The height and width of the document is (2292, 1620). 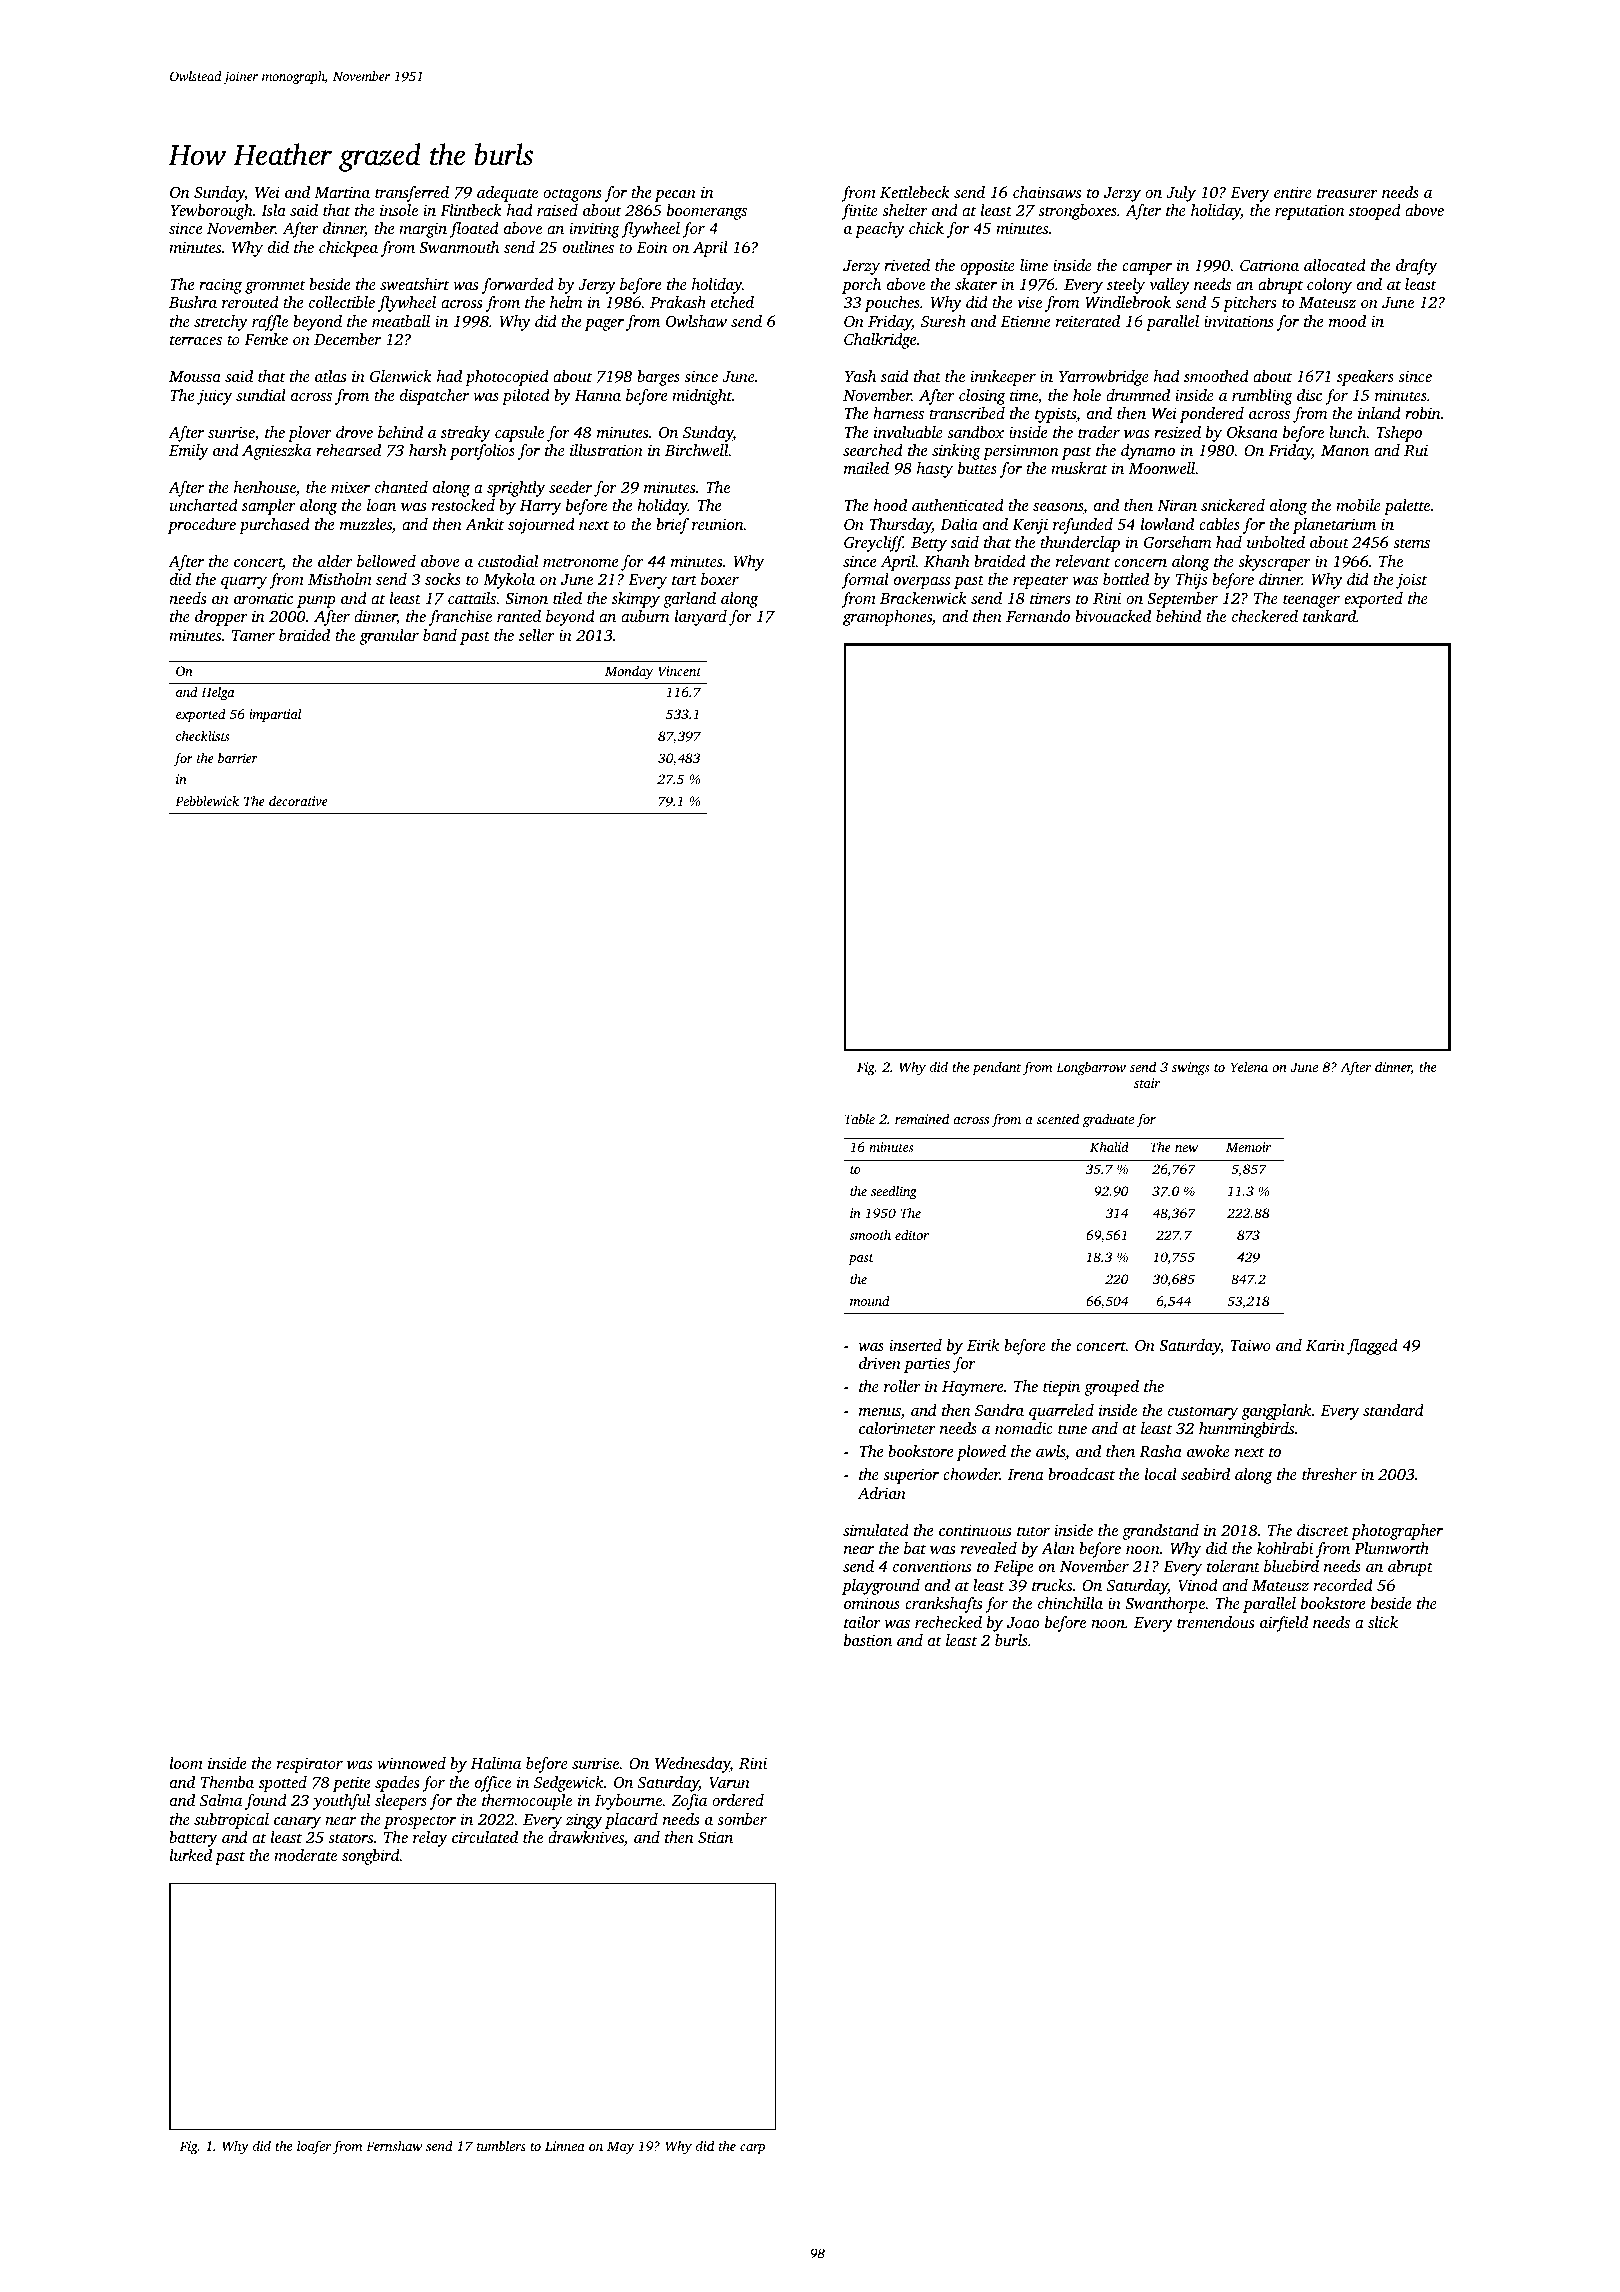 What do you see at coordinates (692, 1765) in the document?
I see `Wednesday` at bounding box center [692, 1765].
